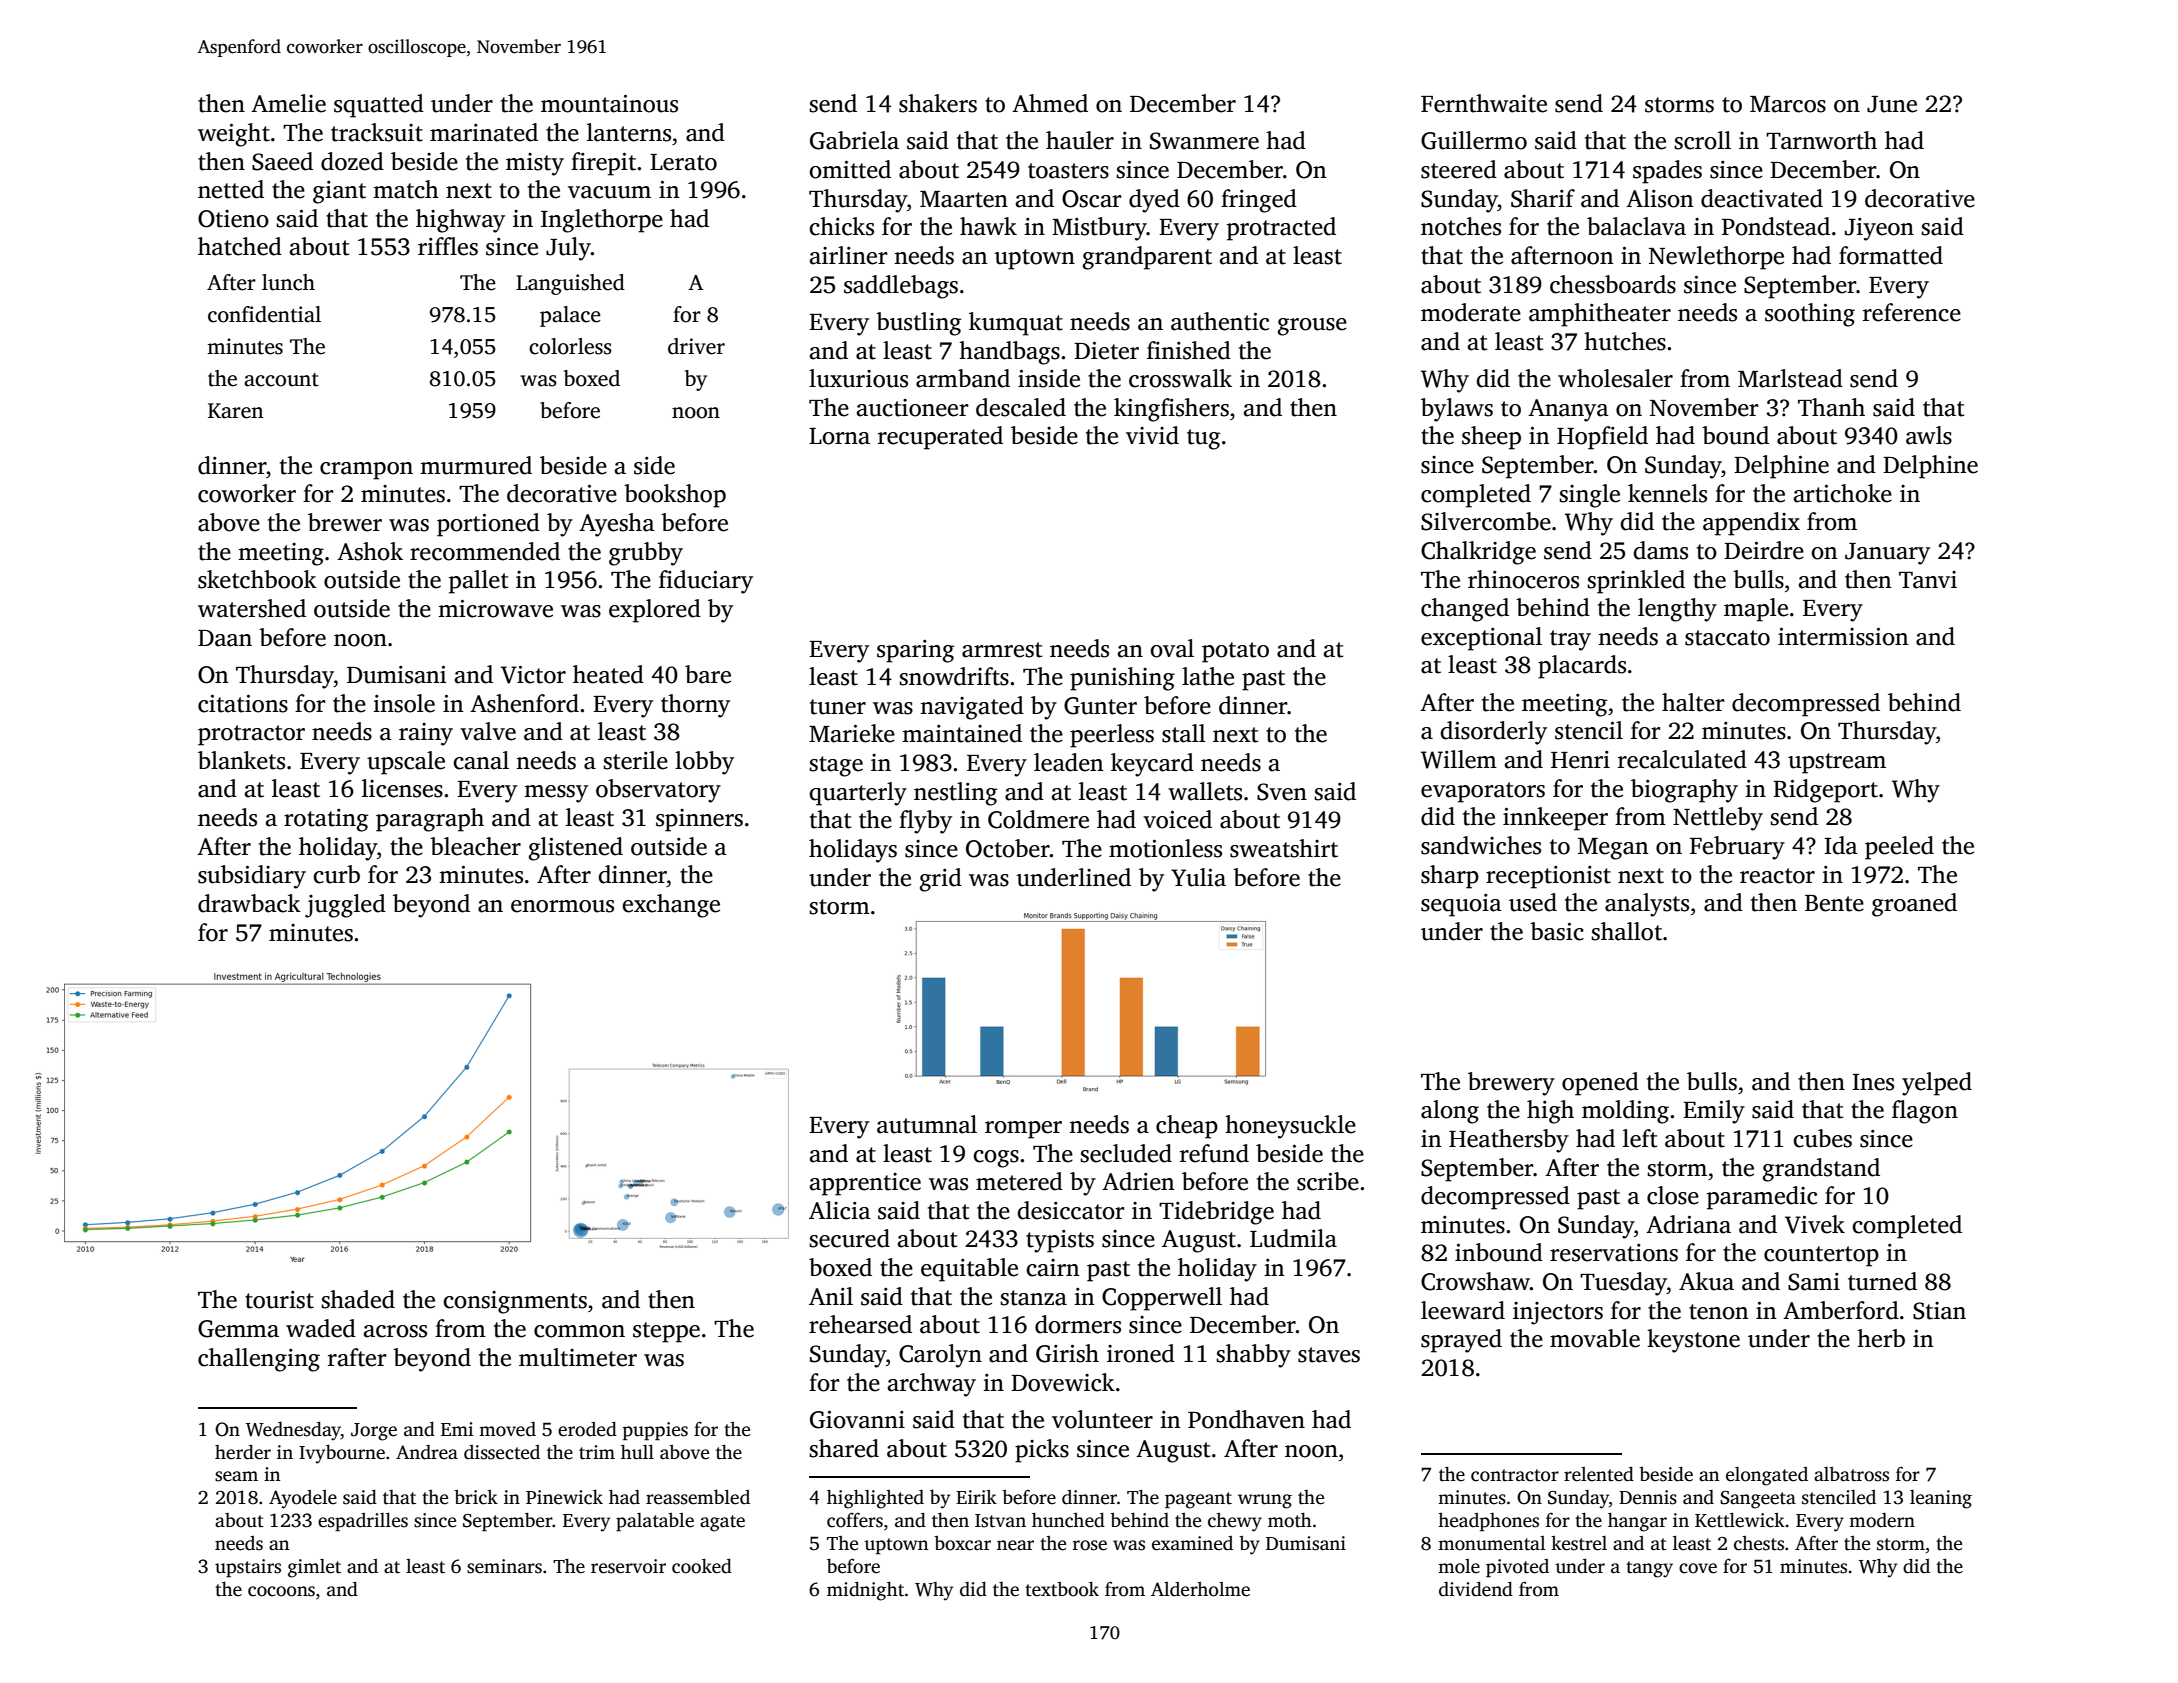  I want to click on Tarnworth, so click(1821, 140).
